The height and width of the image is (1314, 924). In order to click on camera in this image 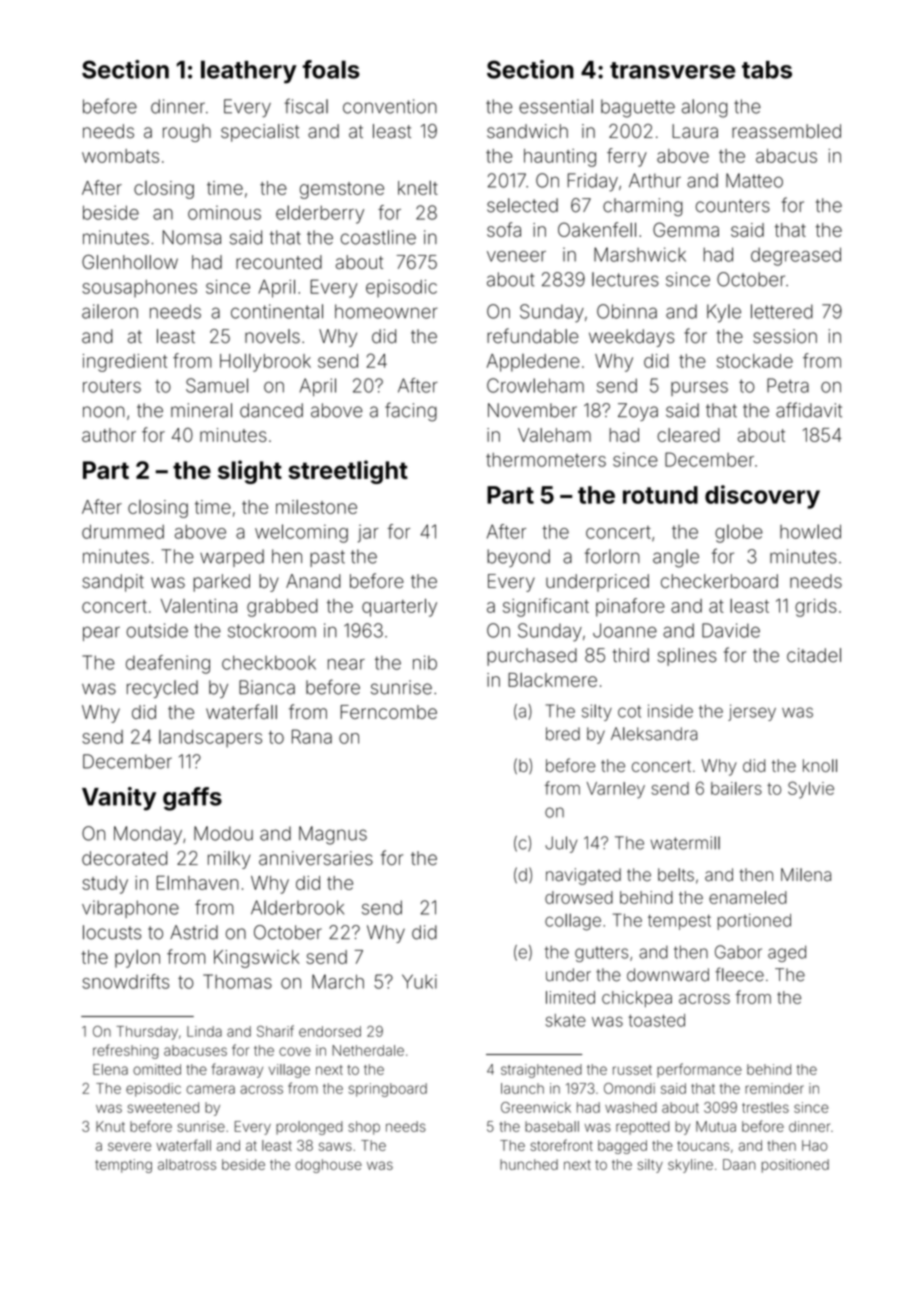, I will do `click(210, 1089)`.
